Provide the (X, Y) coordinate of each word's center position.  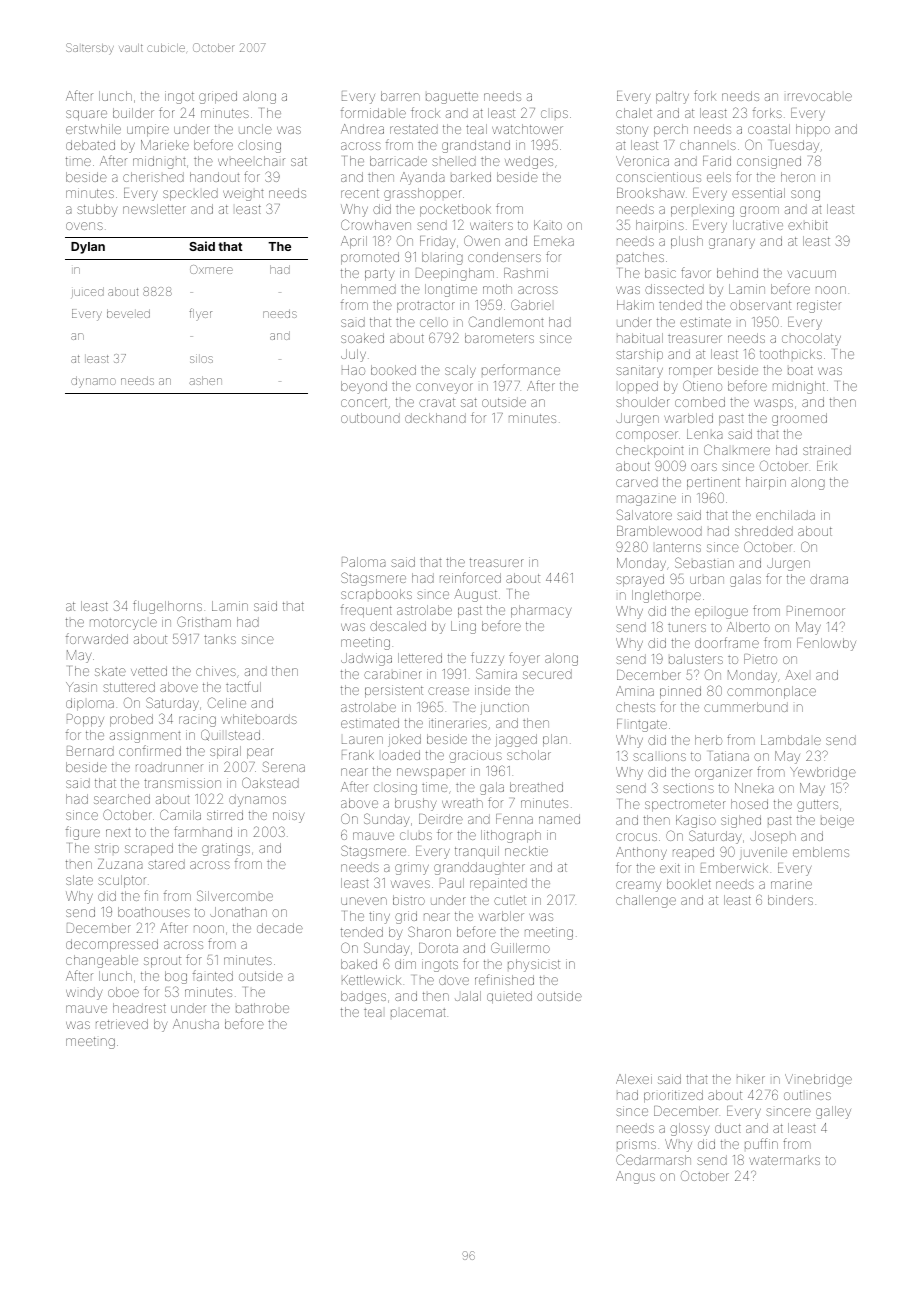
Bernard (90, 751)
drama (829, 579)
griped (218, 97)
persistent (394, 691)
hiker (751, 1080)
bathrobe (262, 1008)
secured (547, 674)
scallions (659, 757)
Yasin (81, 687)
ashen (205, 380)
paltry (672, 97)
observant (760, 305)
